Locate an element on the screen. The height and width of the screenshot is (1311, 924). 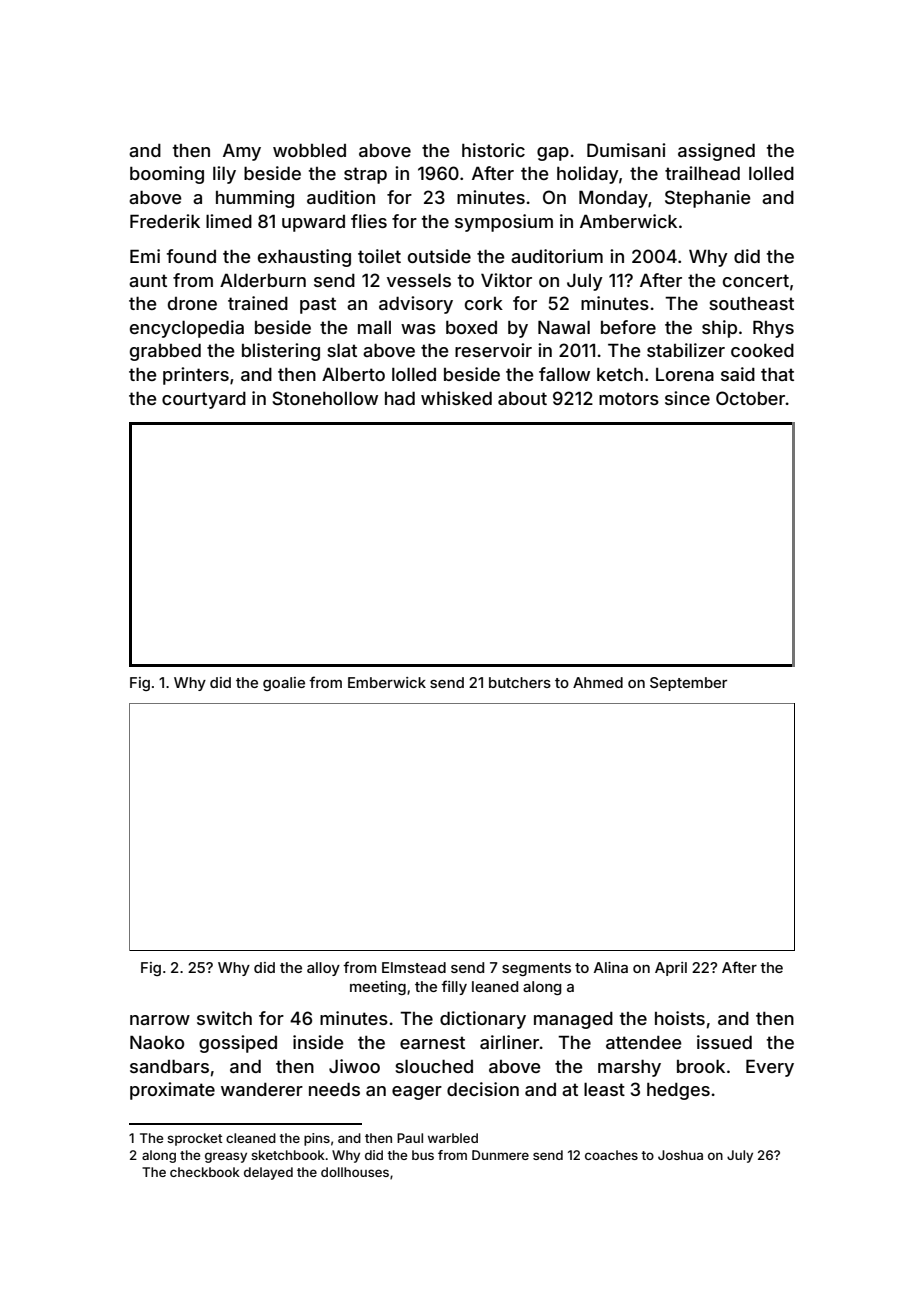
assigned is located at coordinates (716, 152).
